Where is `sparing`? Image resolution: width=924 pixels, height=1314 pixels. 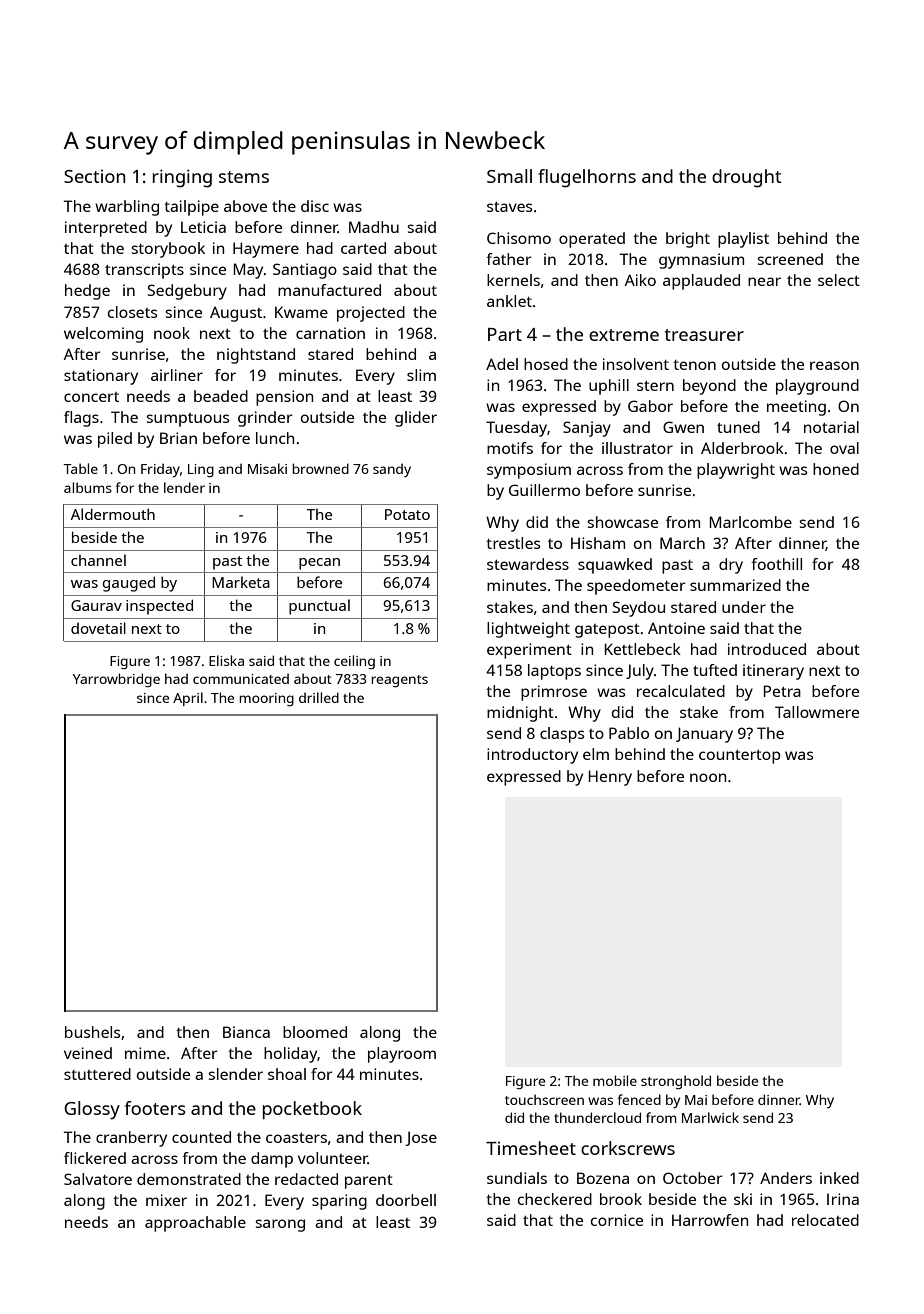
sparing is located at coordinates (339, 1202).
